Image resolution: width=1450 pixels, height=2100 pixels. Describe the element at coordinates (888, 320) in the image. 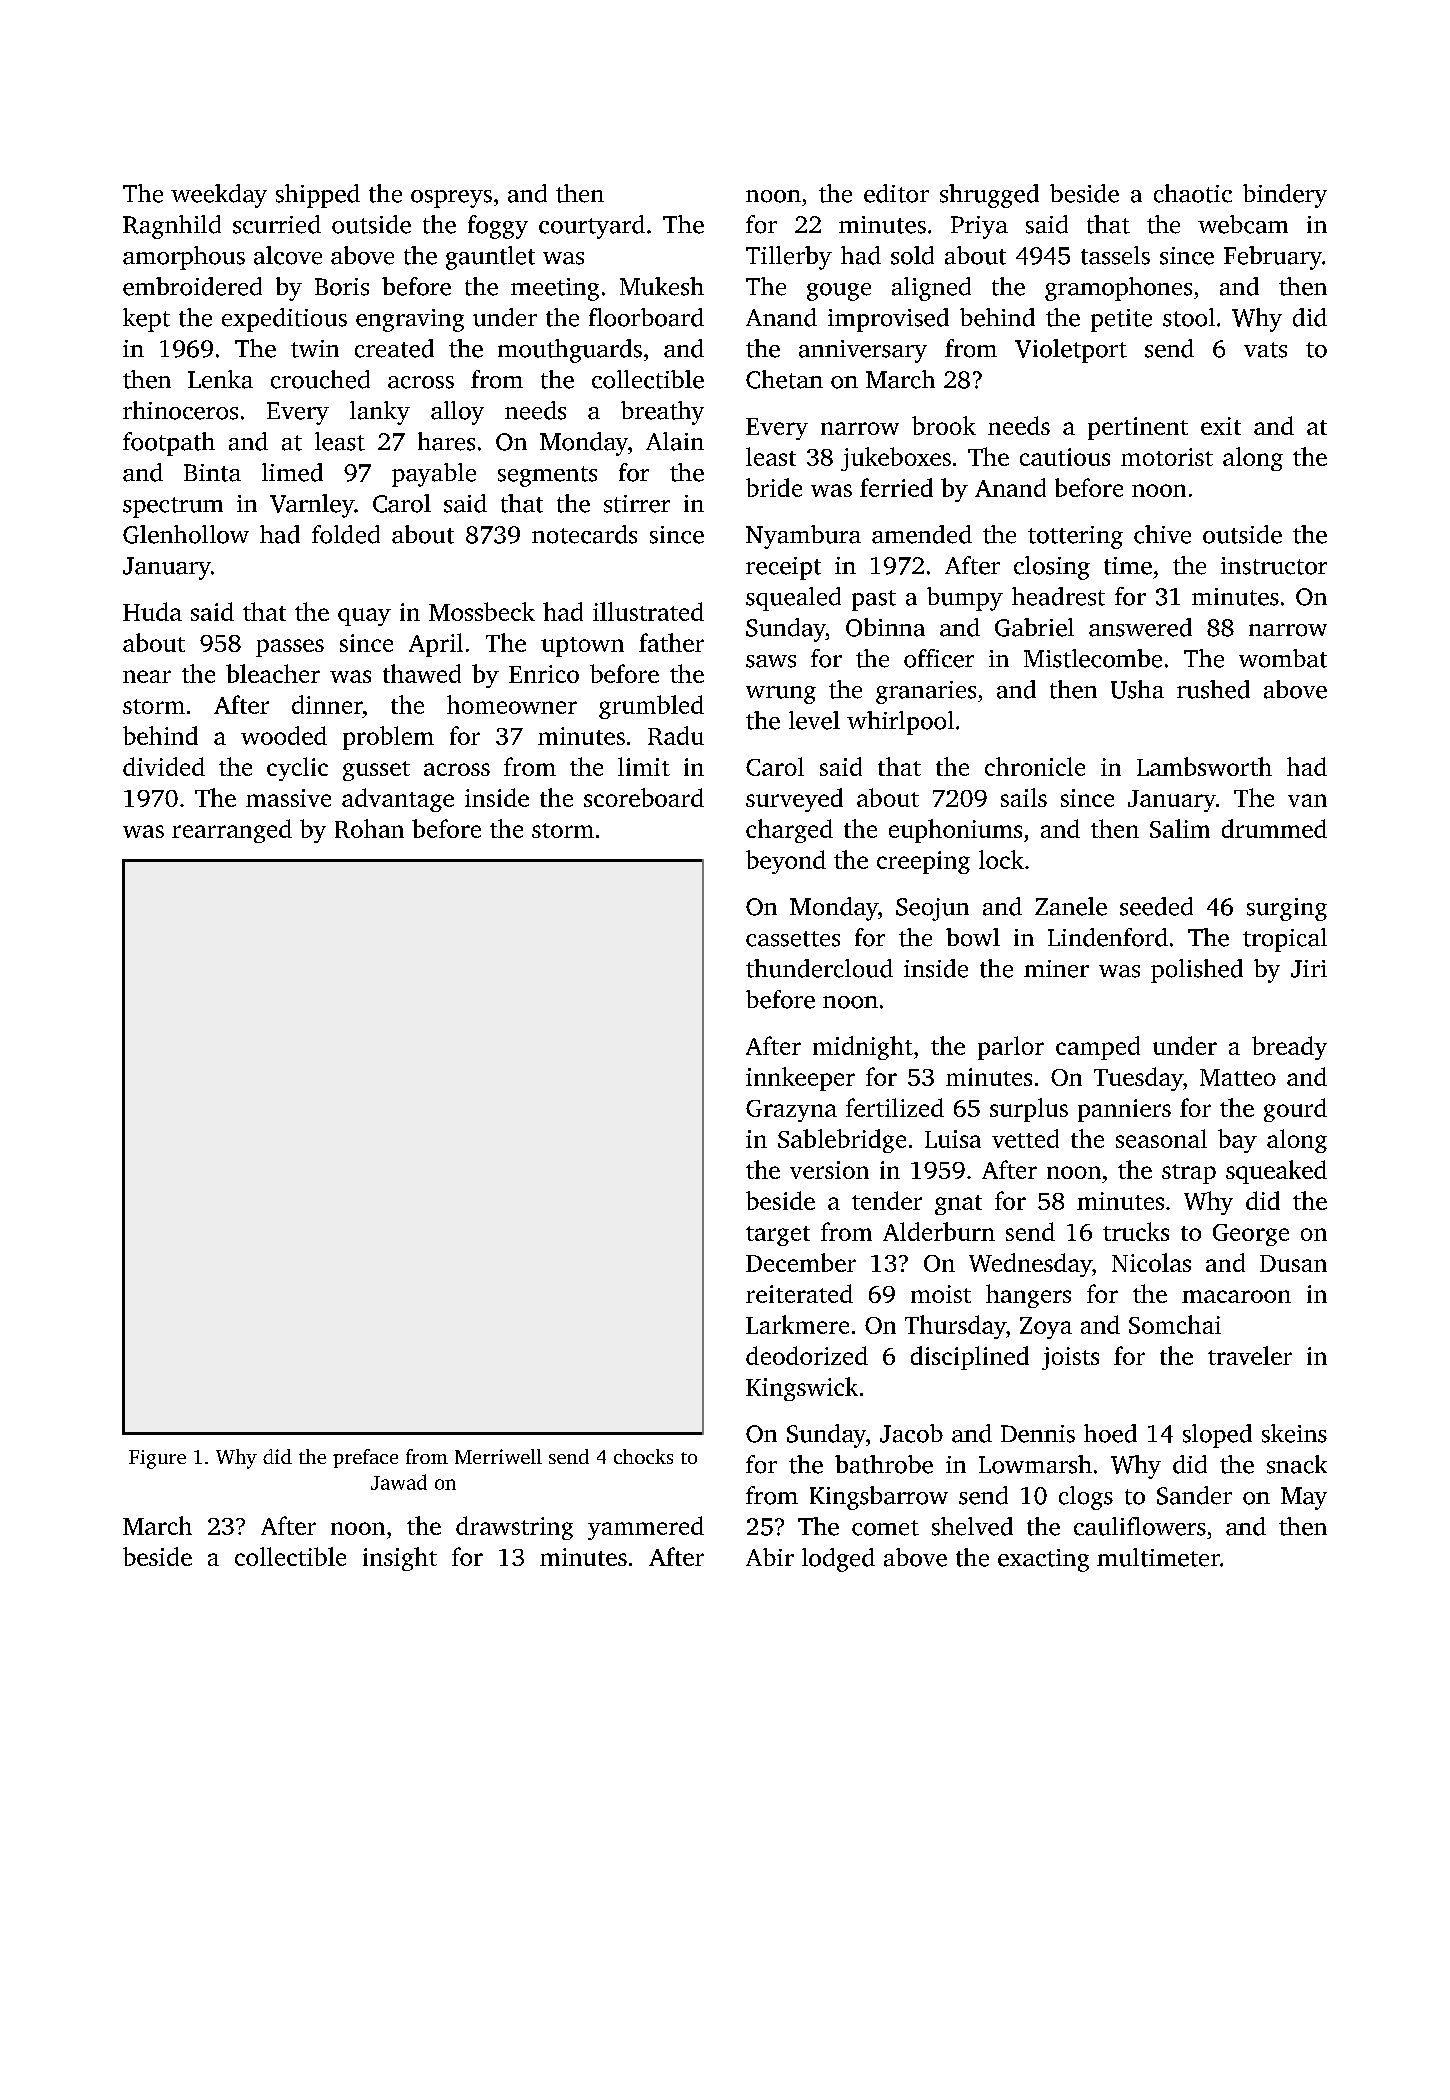

I see `improvised` at that location.
